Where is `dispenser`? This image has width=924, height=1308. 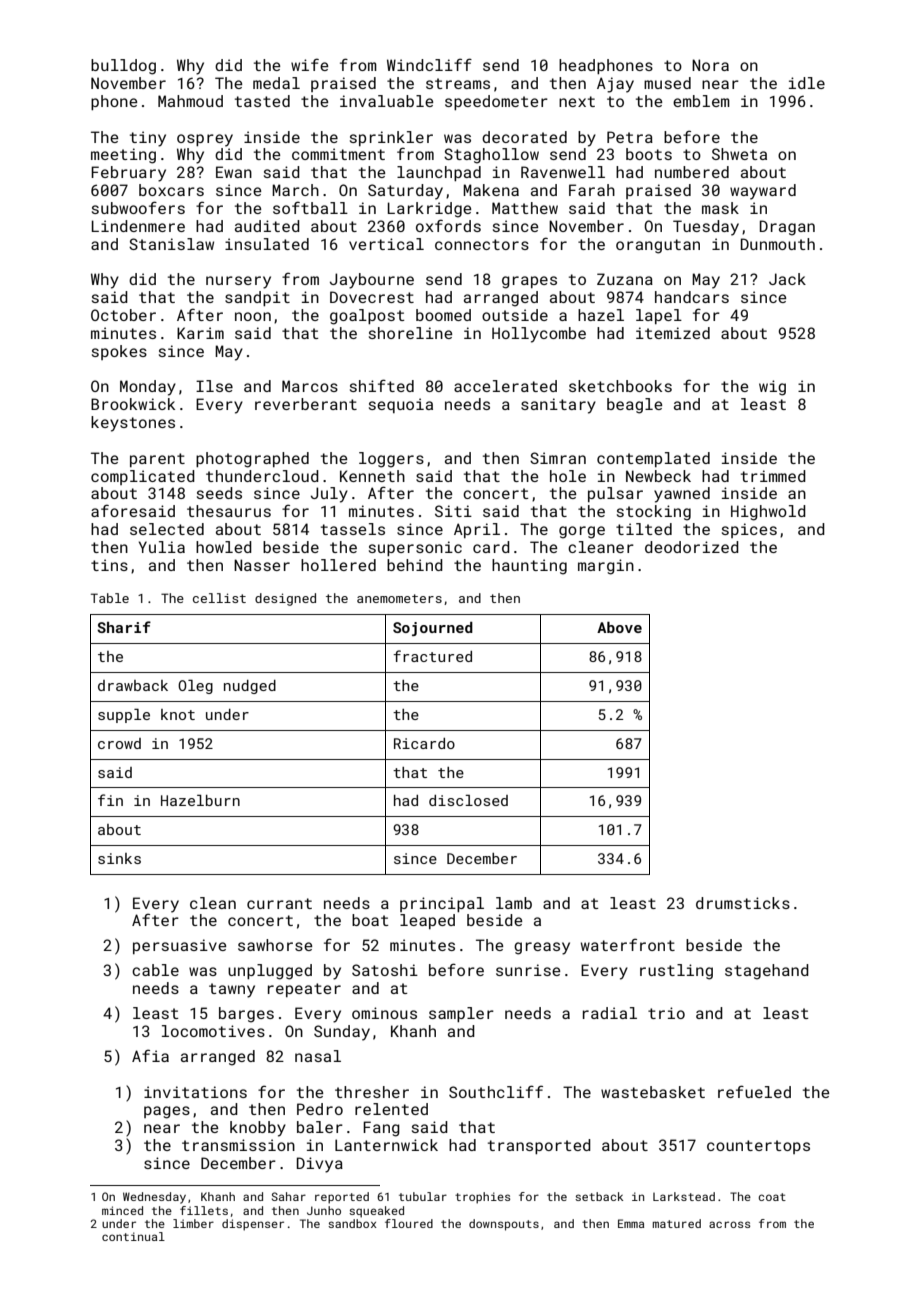 dispenser is located at coordinates (253, 1225).
